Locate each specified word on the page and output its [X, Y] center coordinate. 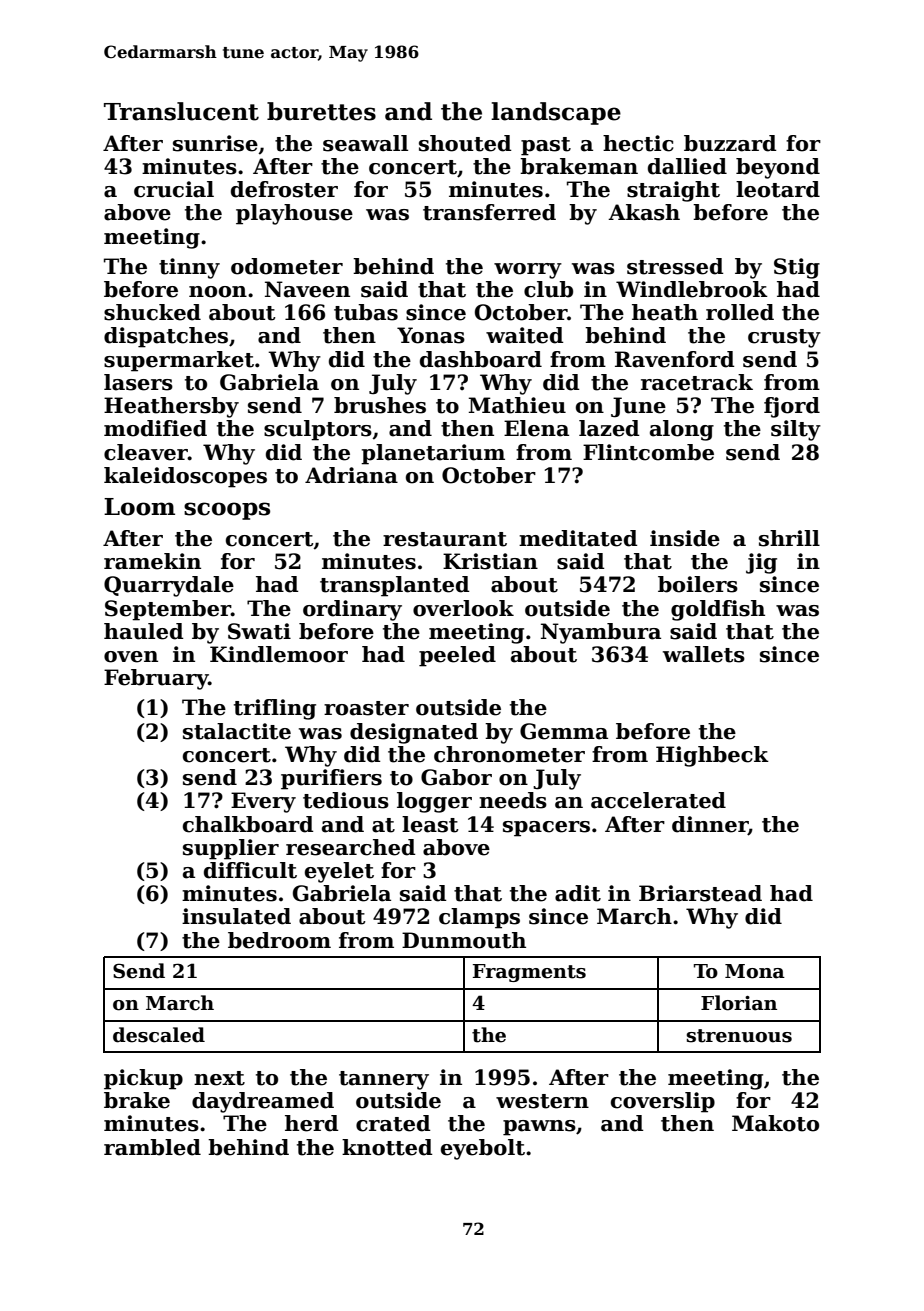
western [542, 1101]
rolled [740, 312]
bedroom [279, 940]
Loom [139, 507]
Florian [739, 1003]
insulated [236, 916]
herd [311, 1123]
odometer [287, 266]
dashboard [481, 359]
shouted [465, 143]
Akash [644, 212]
